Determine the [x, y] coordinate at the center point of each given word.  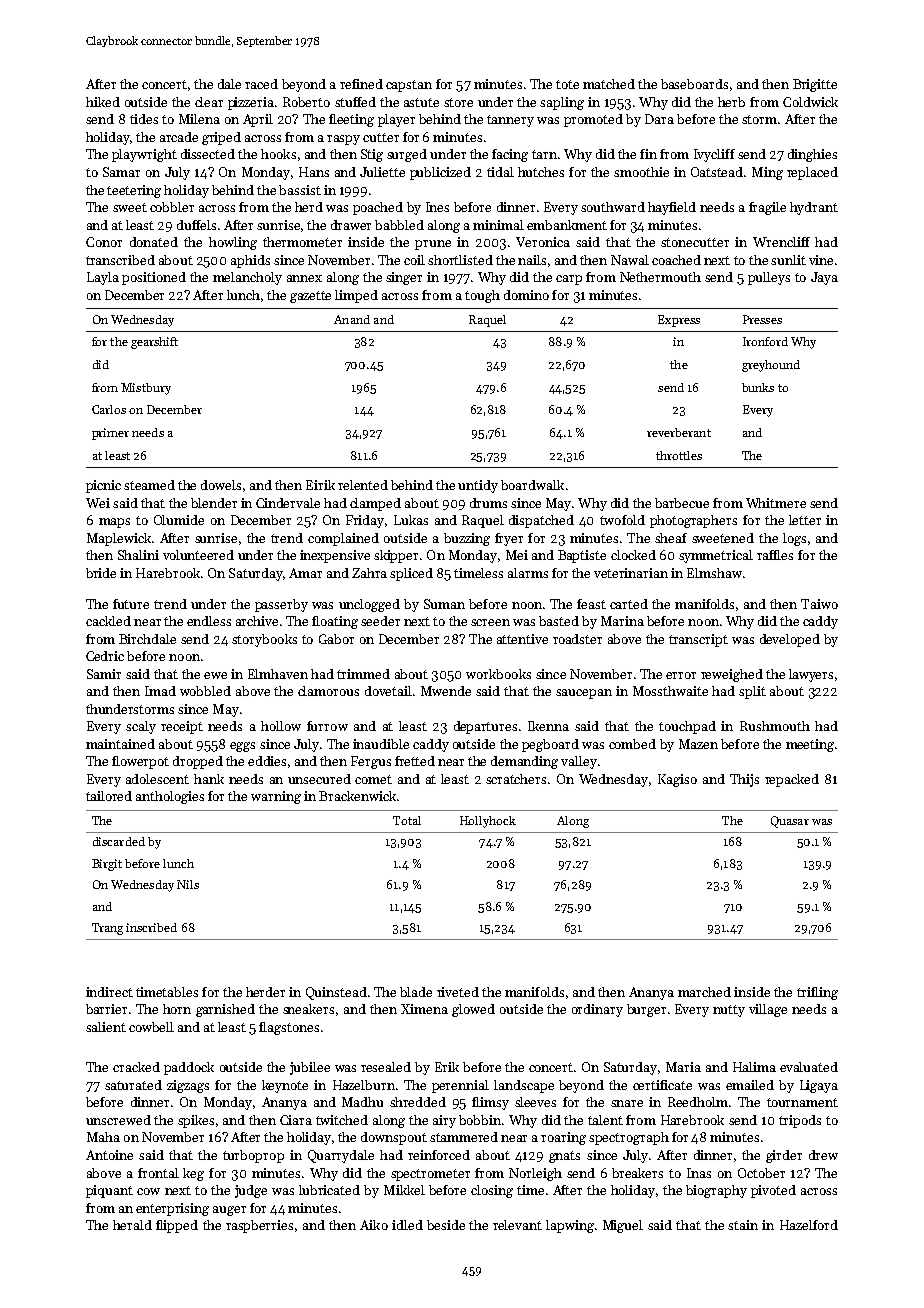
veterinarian [631, 573]
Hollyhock [488, 822]
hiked [103, 102]
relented [363, 485]
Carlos [109, 409]
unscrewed [118, 1120]
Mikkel [404, 1190]
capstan [409, 86]
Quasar [790, 822]
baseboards [694, 84]
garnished [225, 1010]
